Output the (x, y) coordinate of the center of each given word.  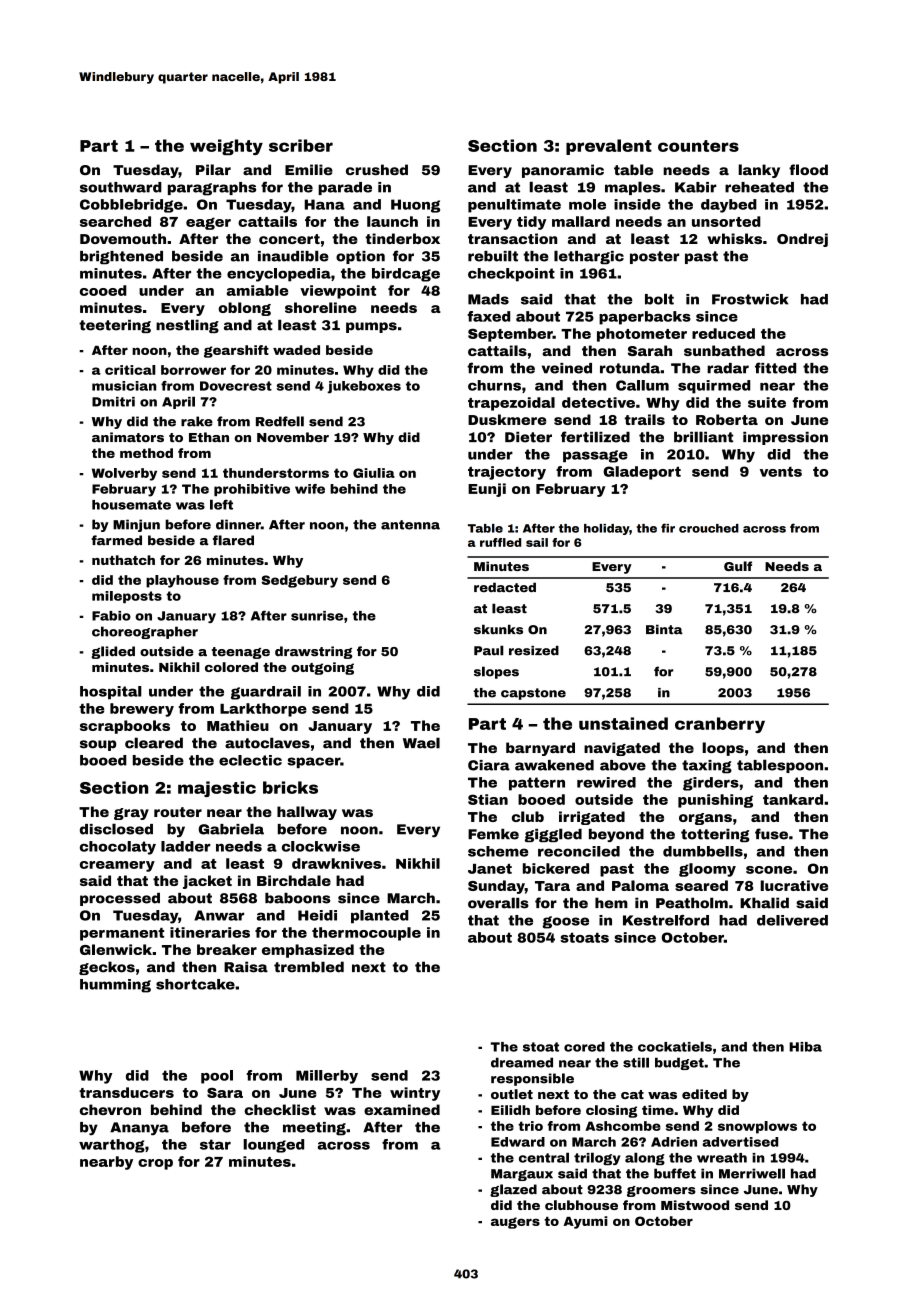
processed (120, 899)
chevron (110, 1109)
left (221, 504)
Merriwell (752, 1173)
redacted (505, 587)
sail (537, 542)
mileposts (127, 597)
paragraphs (212, 189)
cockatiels (675, 1046)
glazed (513, 1190)
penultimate (514, 206)
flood (808, 169)
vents (781, 472)
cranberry (720, 725)
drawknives (336, 863)
